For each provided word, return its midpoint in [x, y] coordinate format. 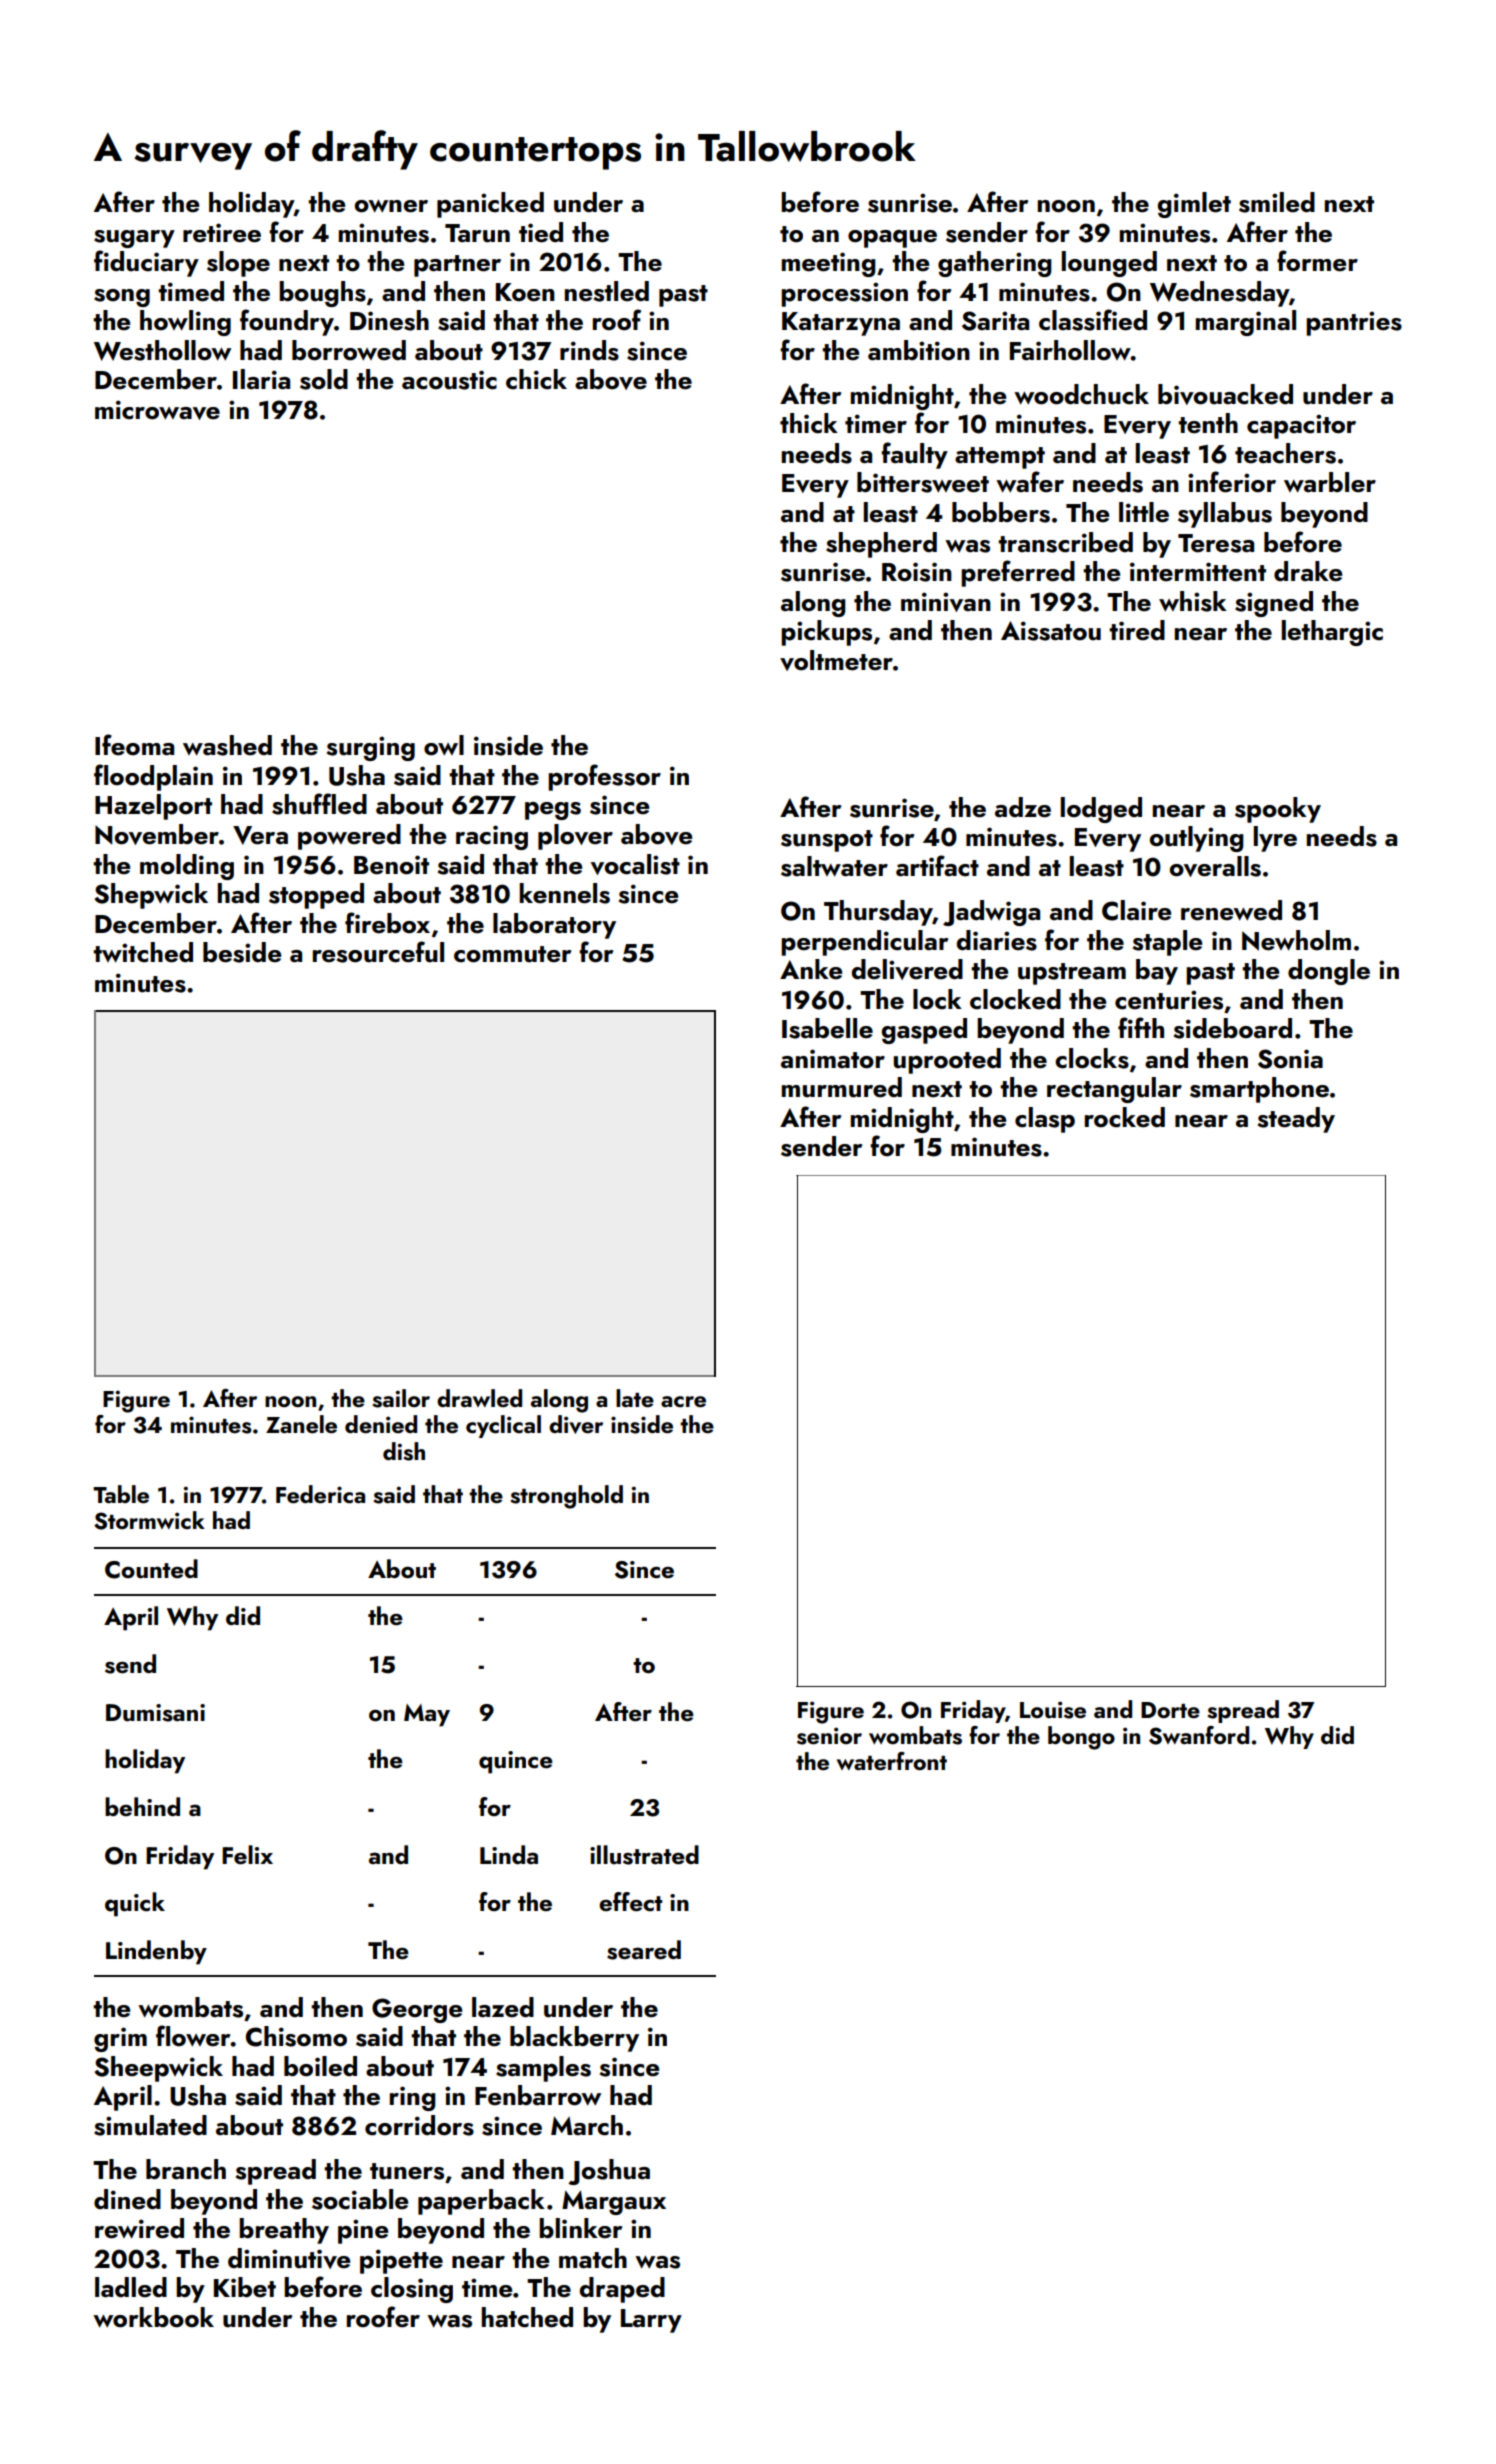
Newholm [1296, 940]
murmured [842, 1087]
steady [1296, 1120]
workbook [153, 2317]
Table [121, 1494]
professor [604, 777]
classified [1093, 320]
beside [242, 952]
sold [324, 379]
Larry [651, 2321]
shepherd [881, 545]
